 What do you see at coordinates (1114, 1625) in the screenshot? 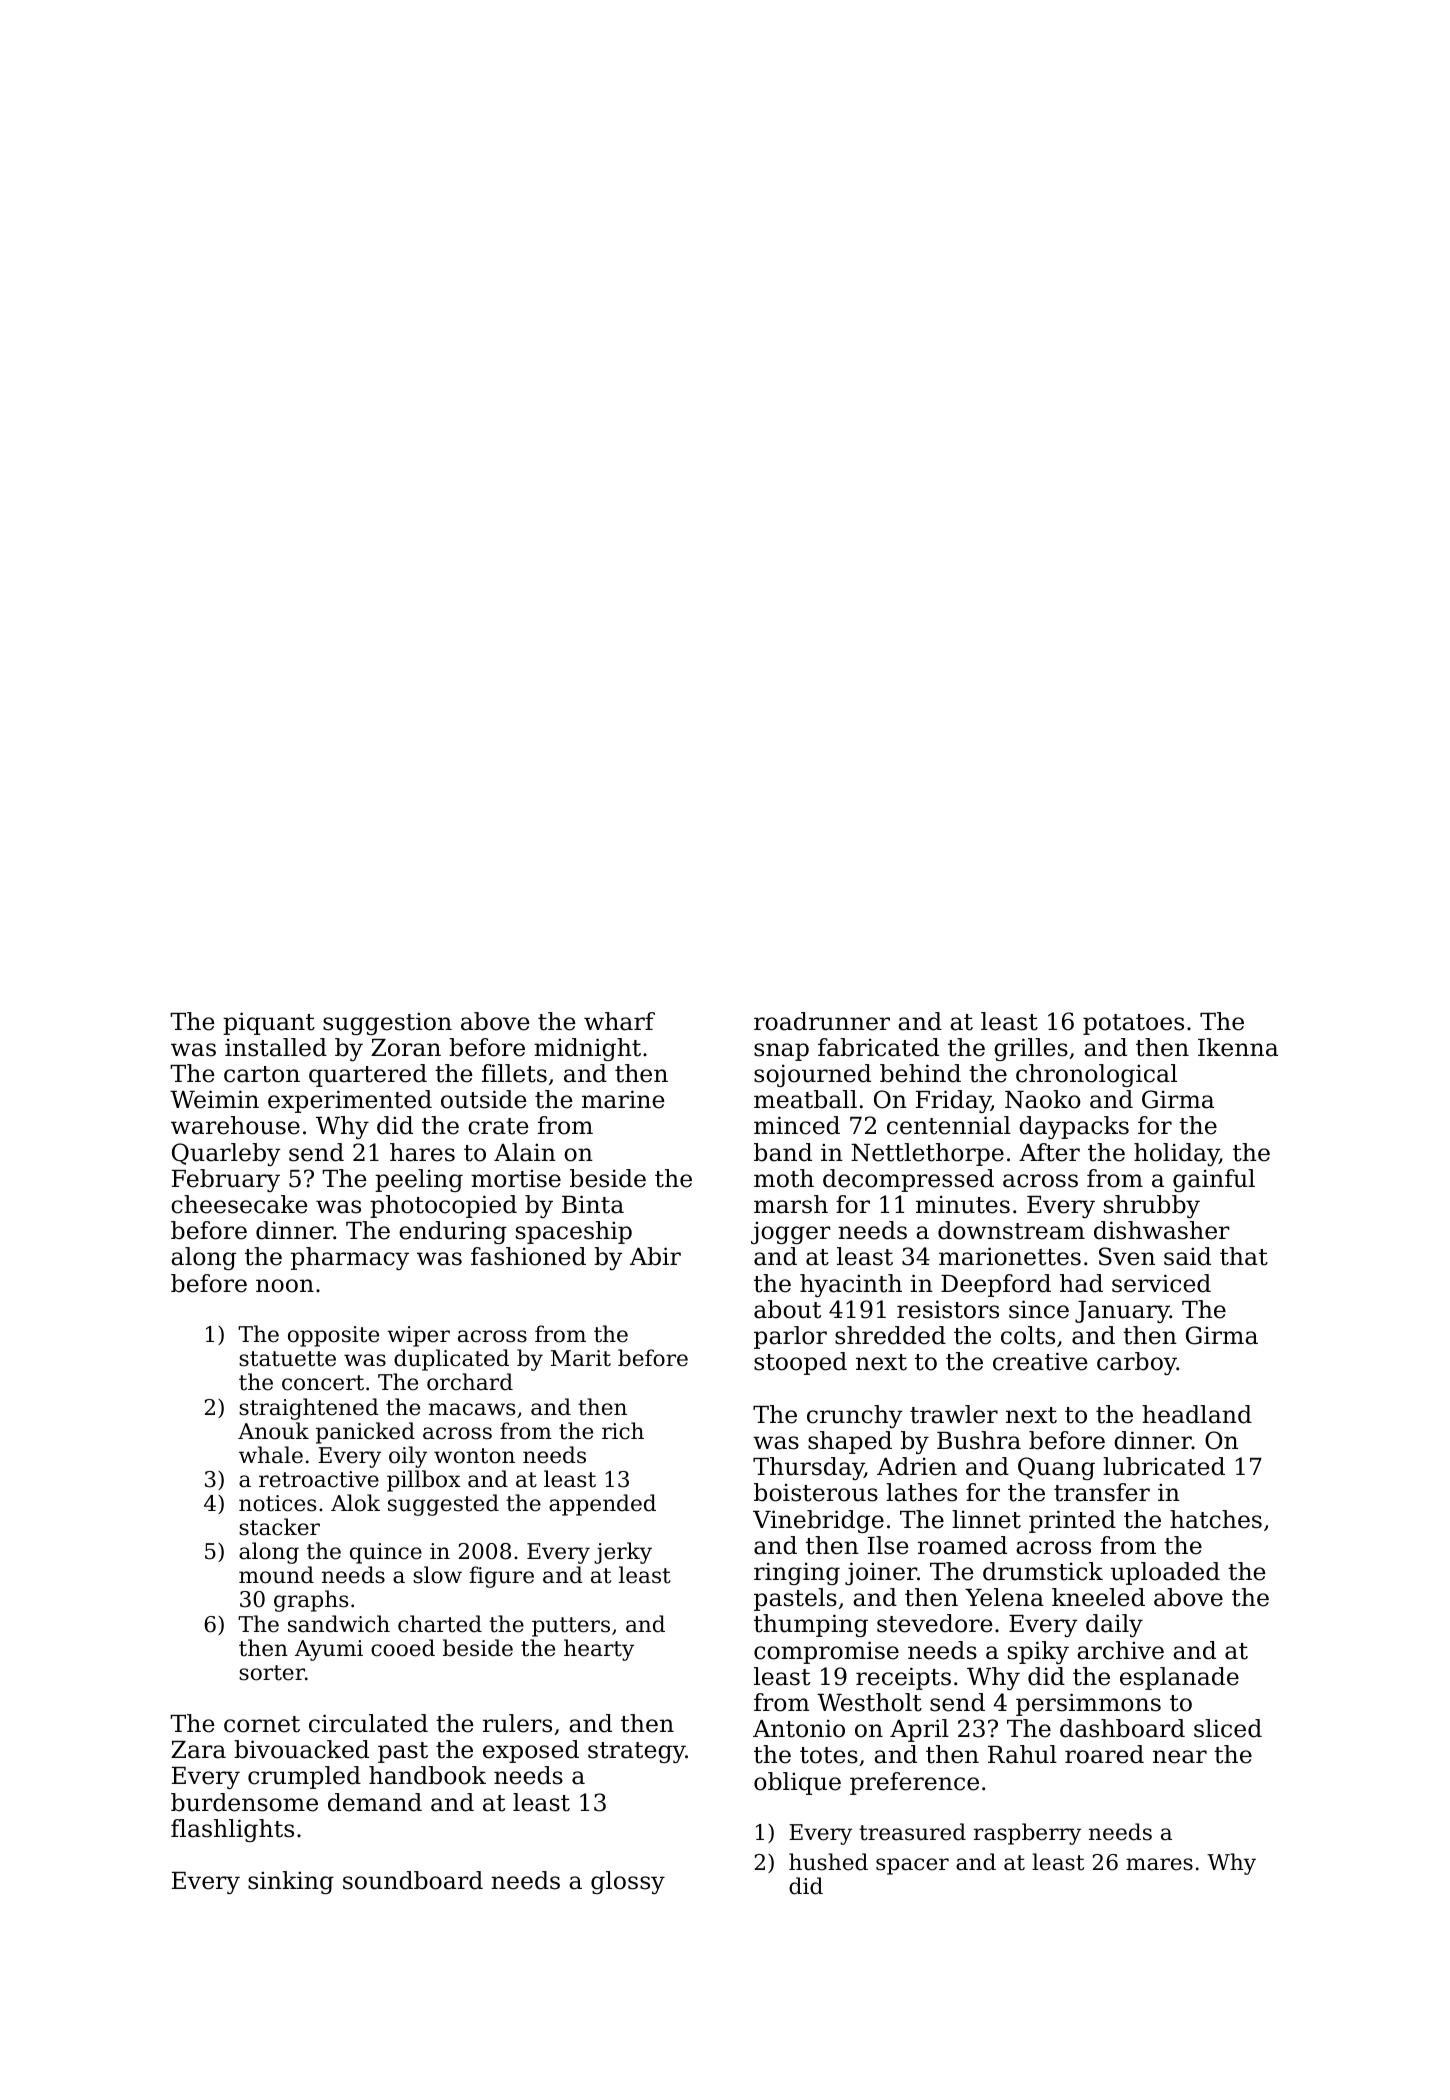
I see `daily` at bounding box center [1114, 1625].
